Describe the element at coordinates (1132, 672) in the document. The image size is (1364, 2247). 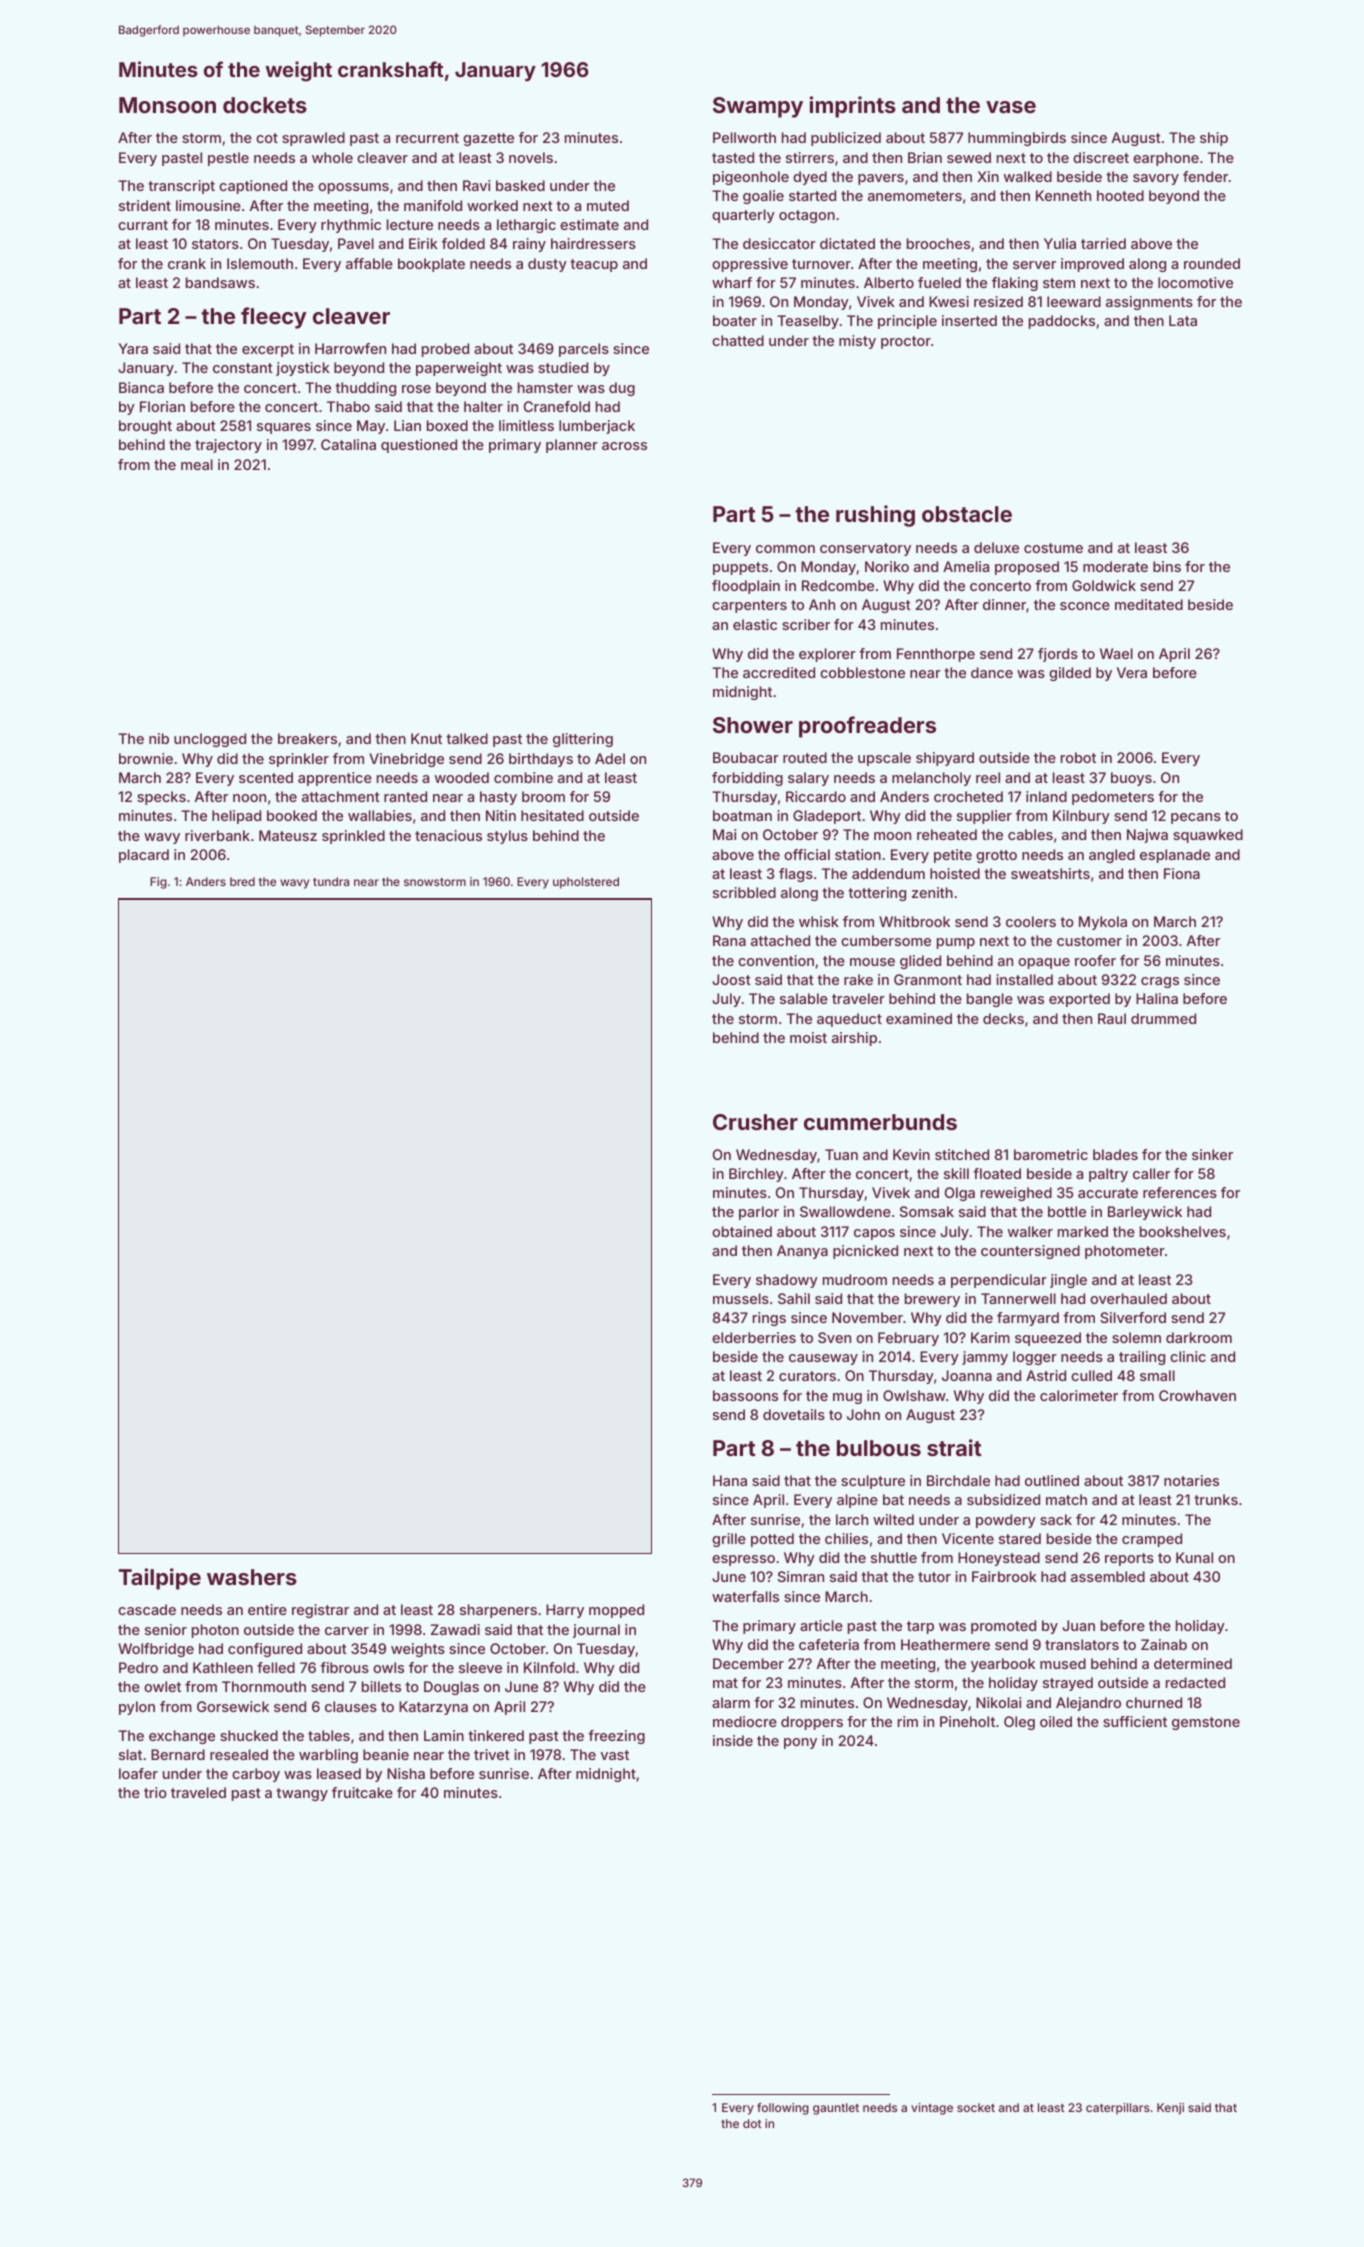
I see `Vera` at that location.
